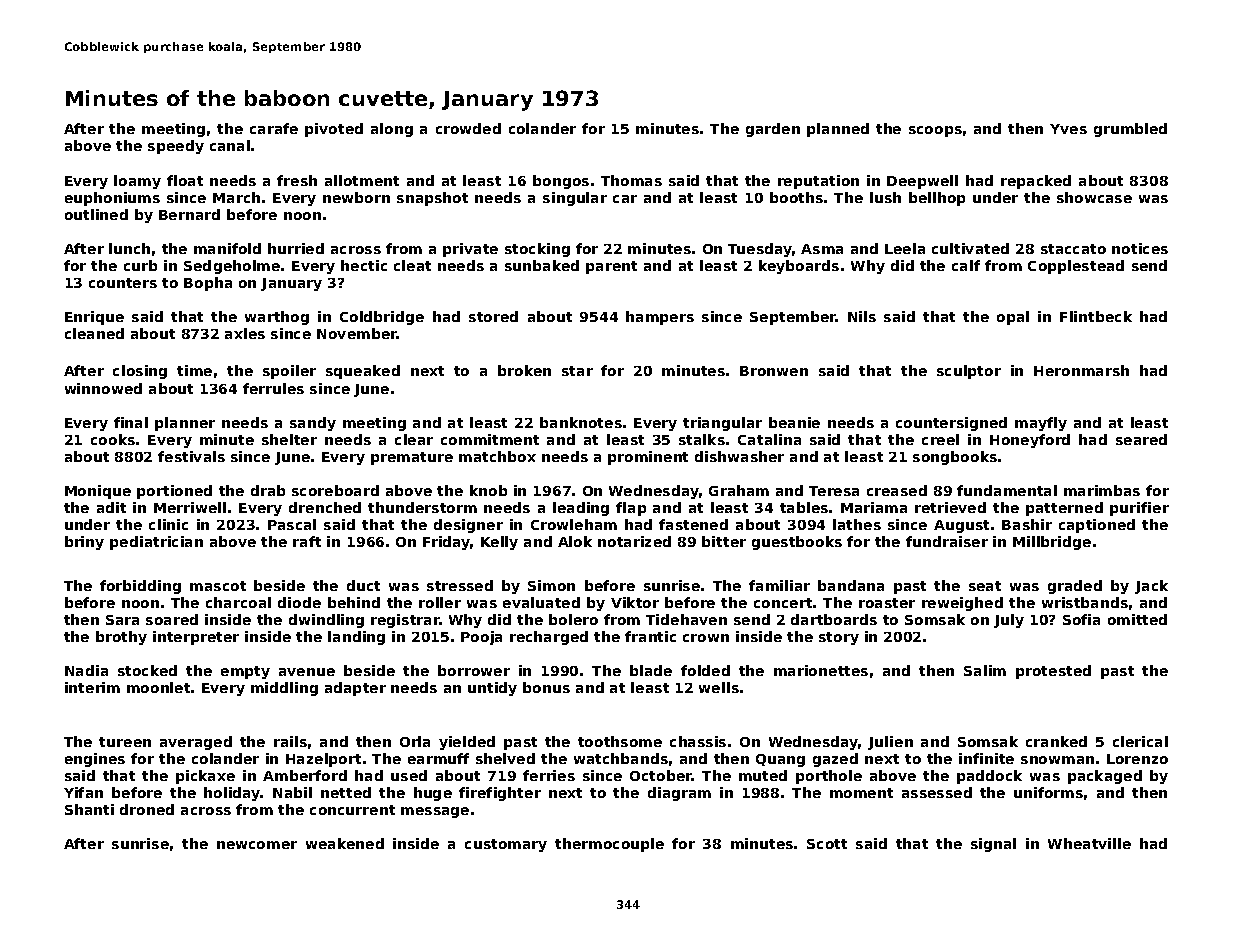 Image resolution: width=1233 pixels, height=952 pixels. What do you see at coordinates (493, 316) in the page?
I see `stored` at bounding box center [493, 316].
